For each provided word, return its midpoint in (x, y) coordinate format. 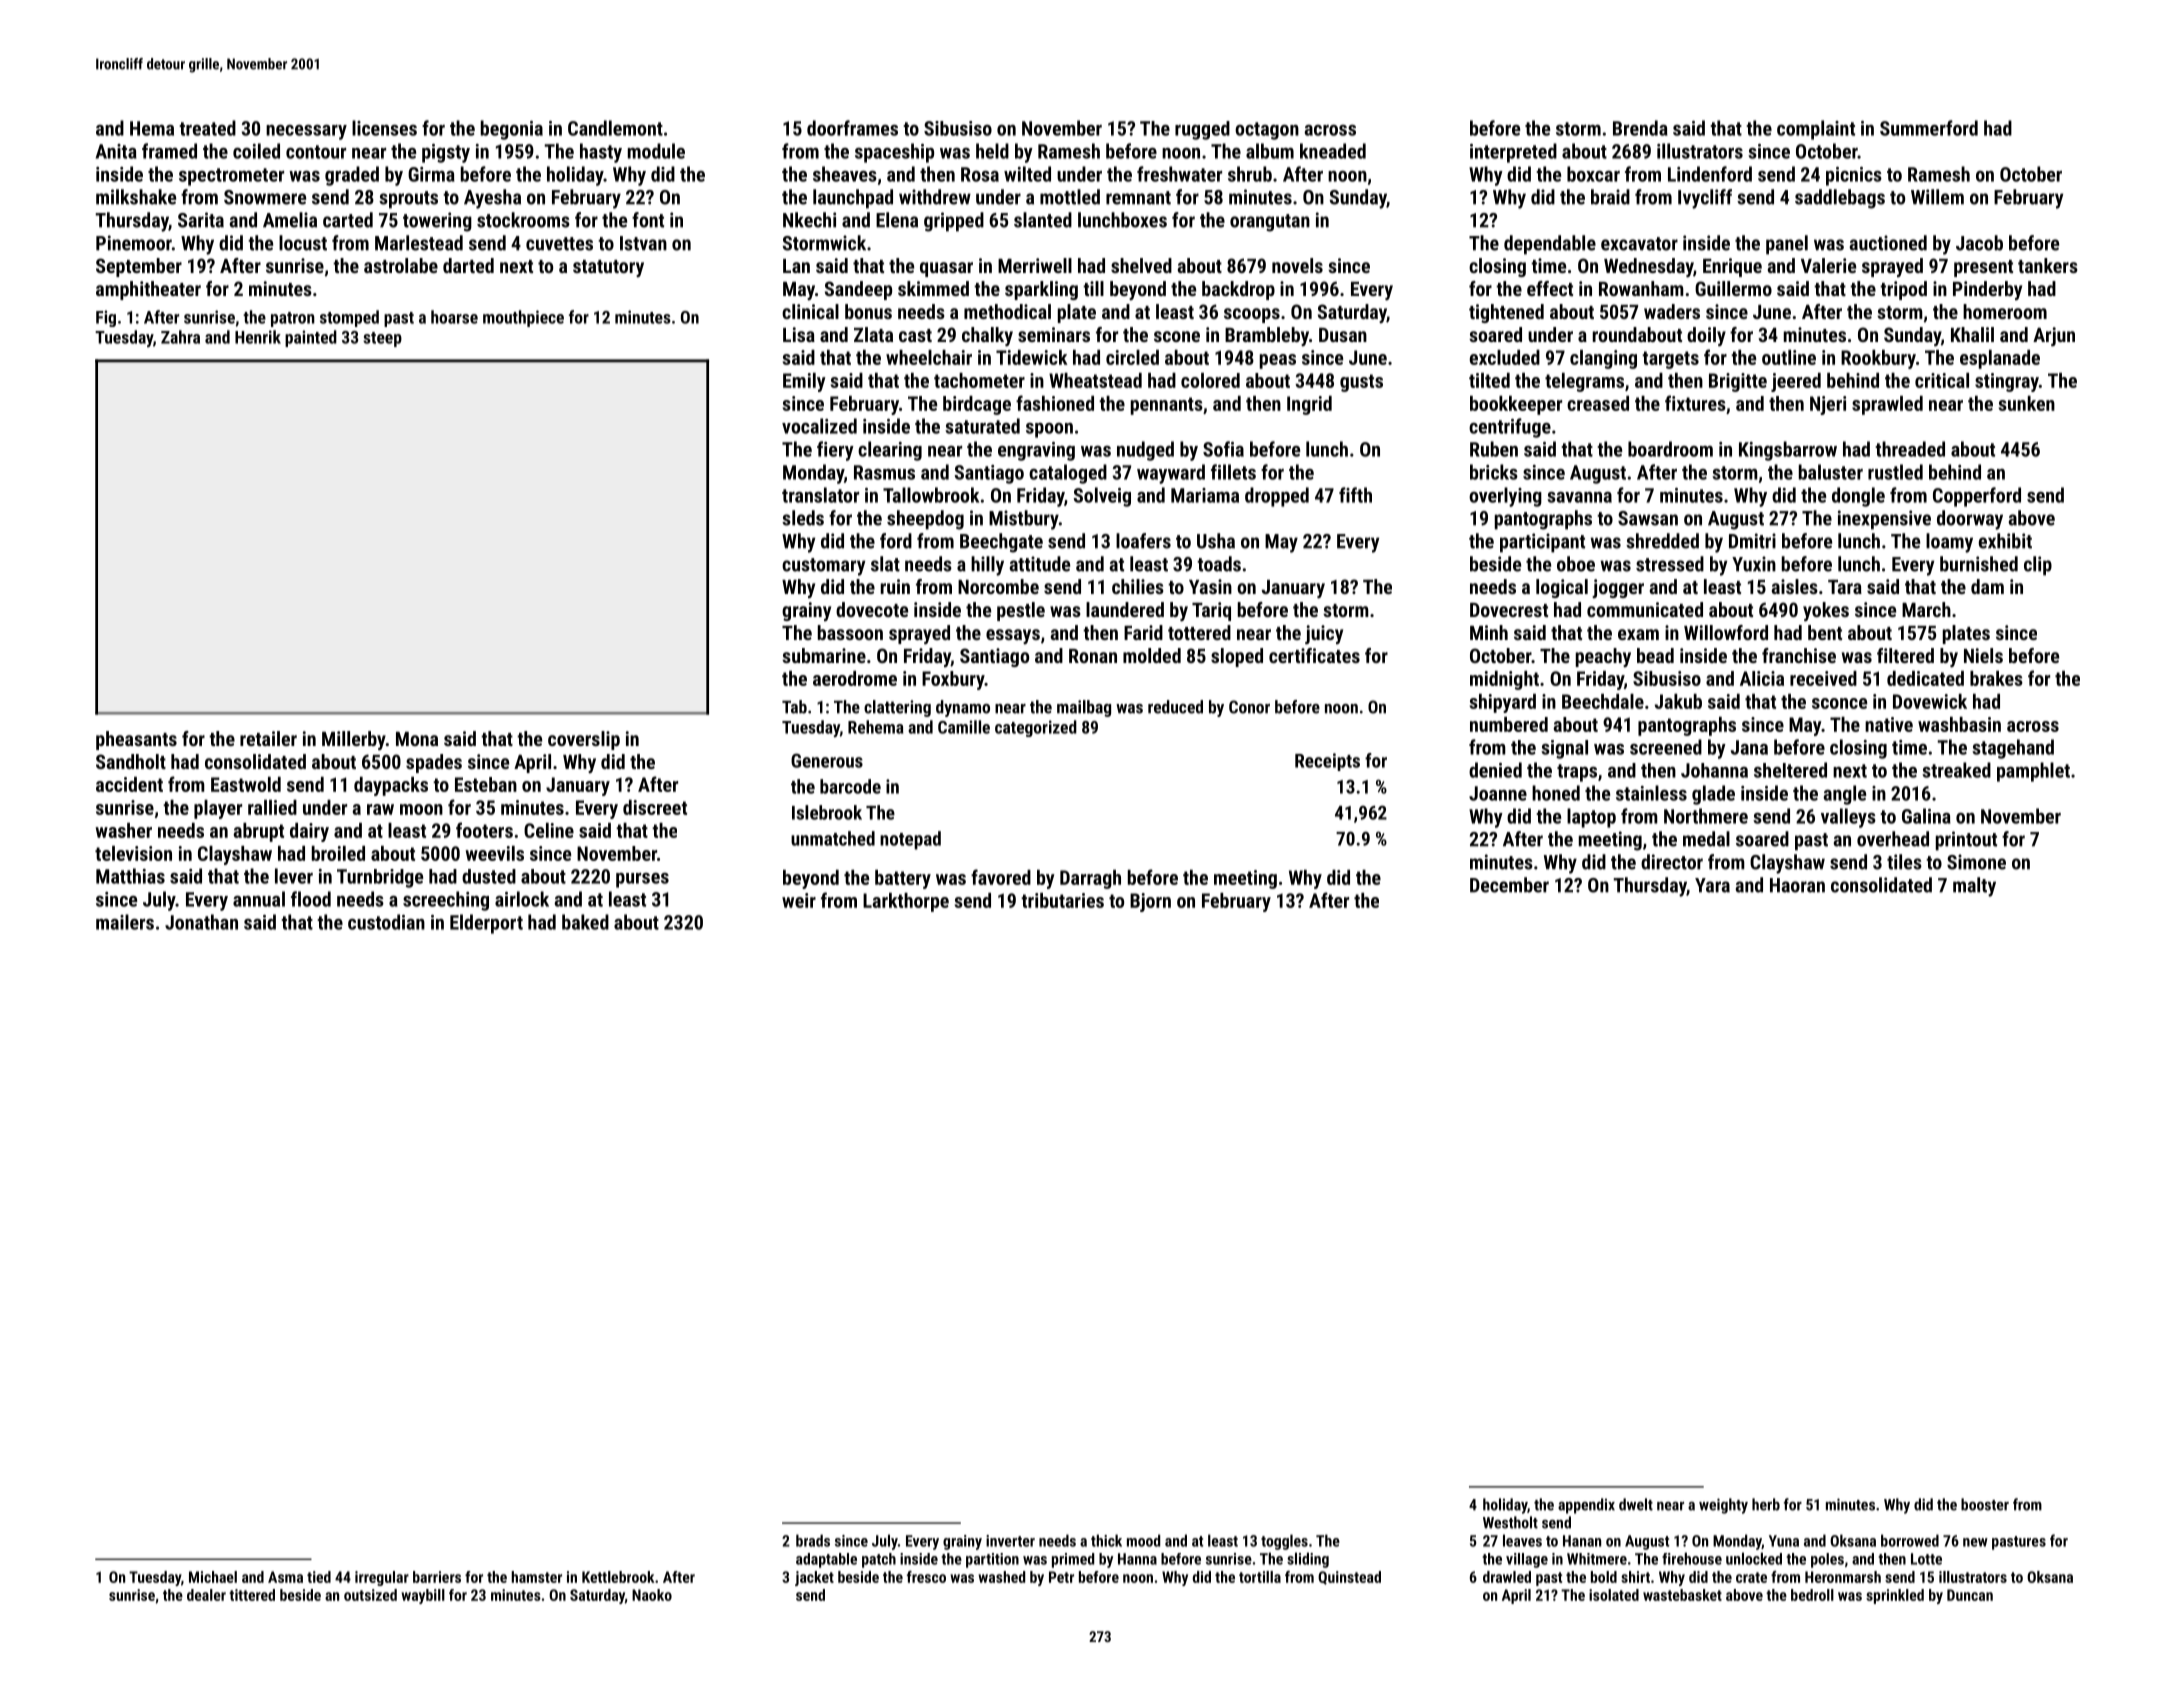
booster (1985, 1504)
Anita (116, 151)
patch (879, 1560)
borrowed (1910, 1540)
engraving (1036, 451)
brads (813, 1540)
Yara (1712, 885)
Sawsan (1648, 518)
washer (123, 830)
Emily (804, 382)
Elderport (486, 924)
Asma (285, 1577)
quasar (946, 269)
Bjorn (1150, 902)
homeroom (2005, 311)
